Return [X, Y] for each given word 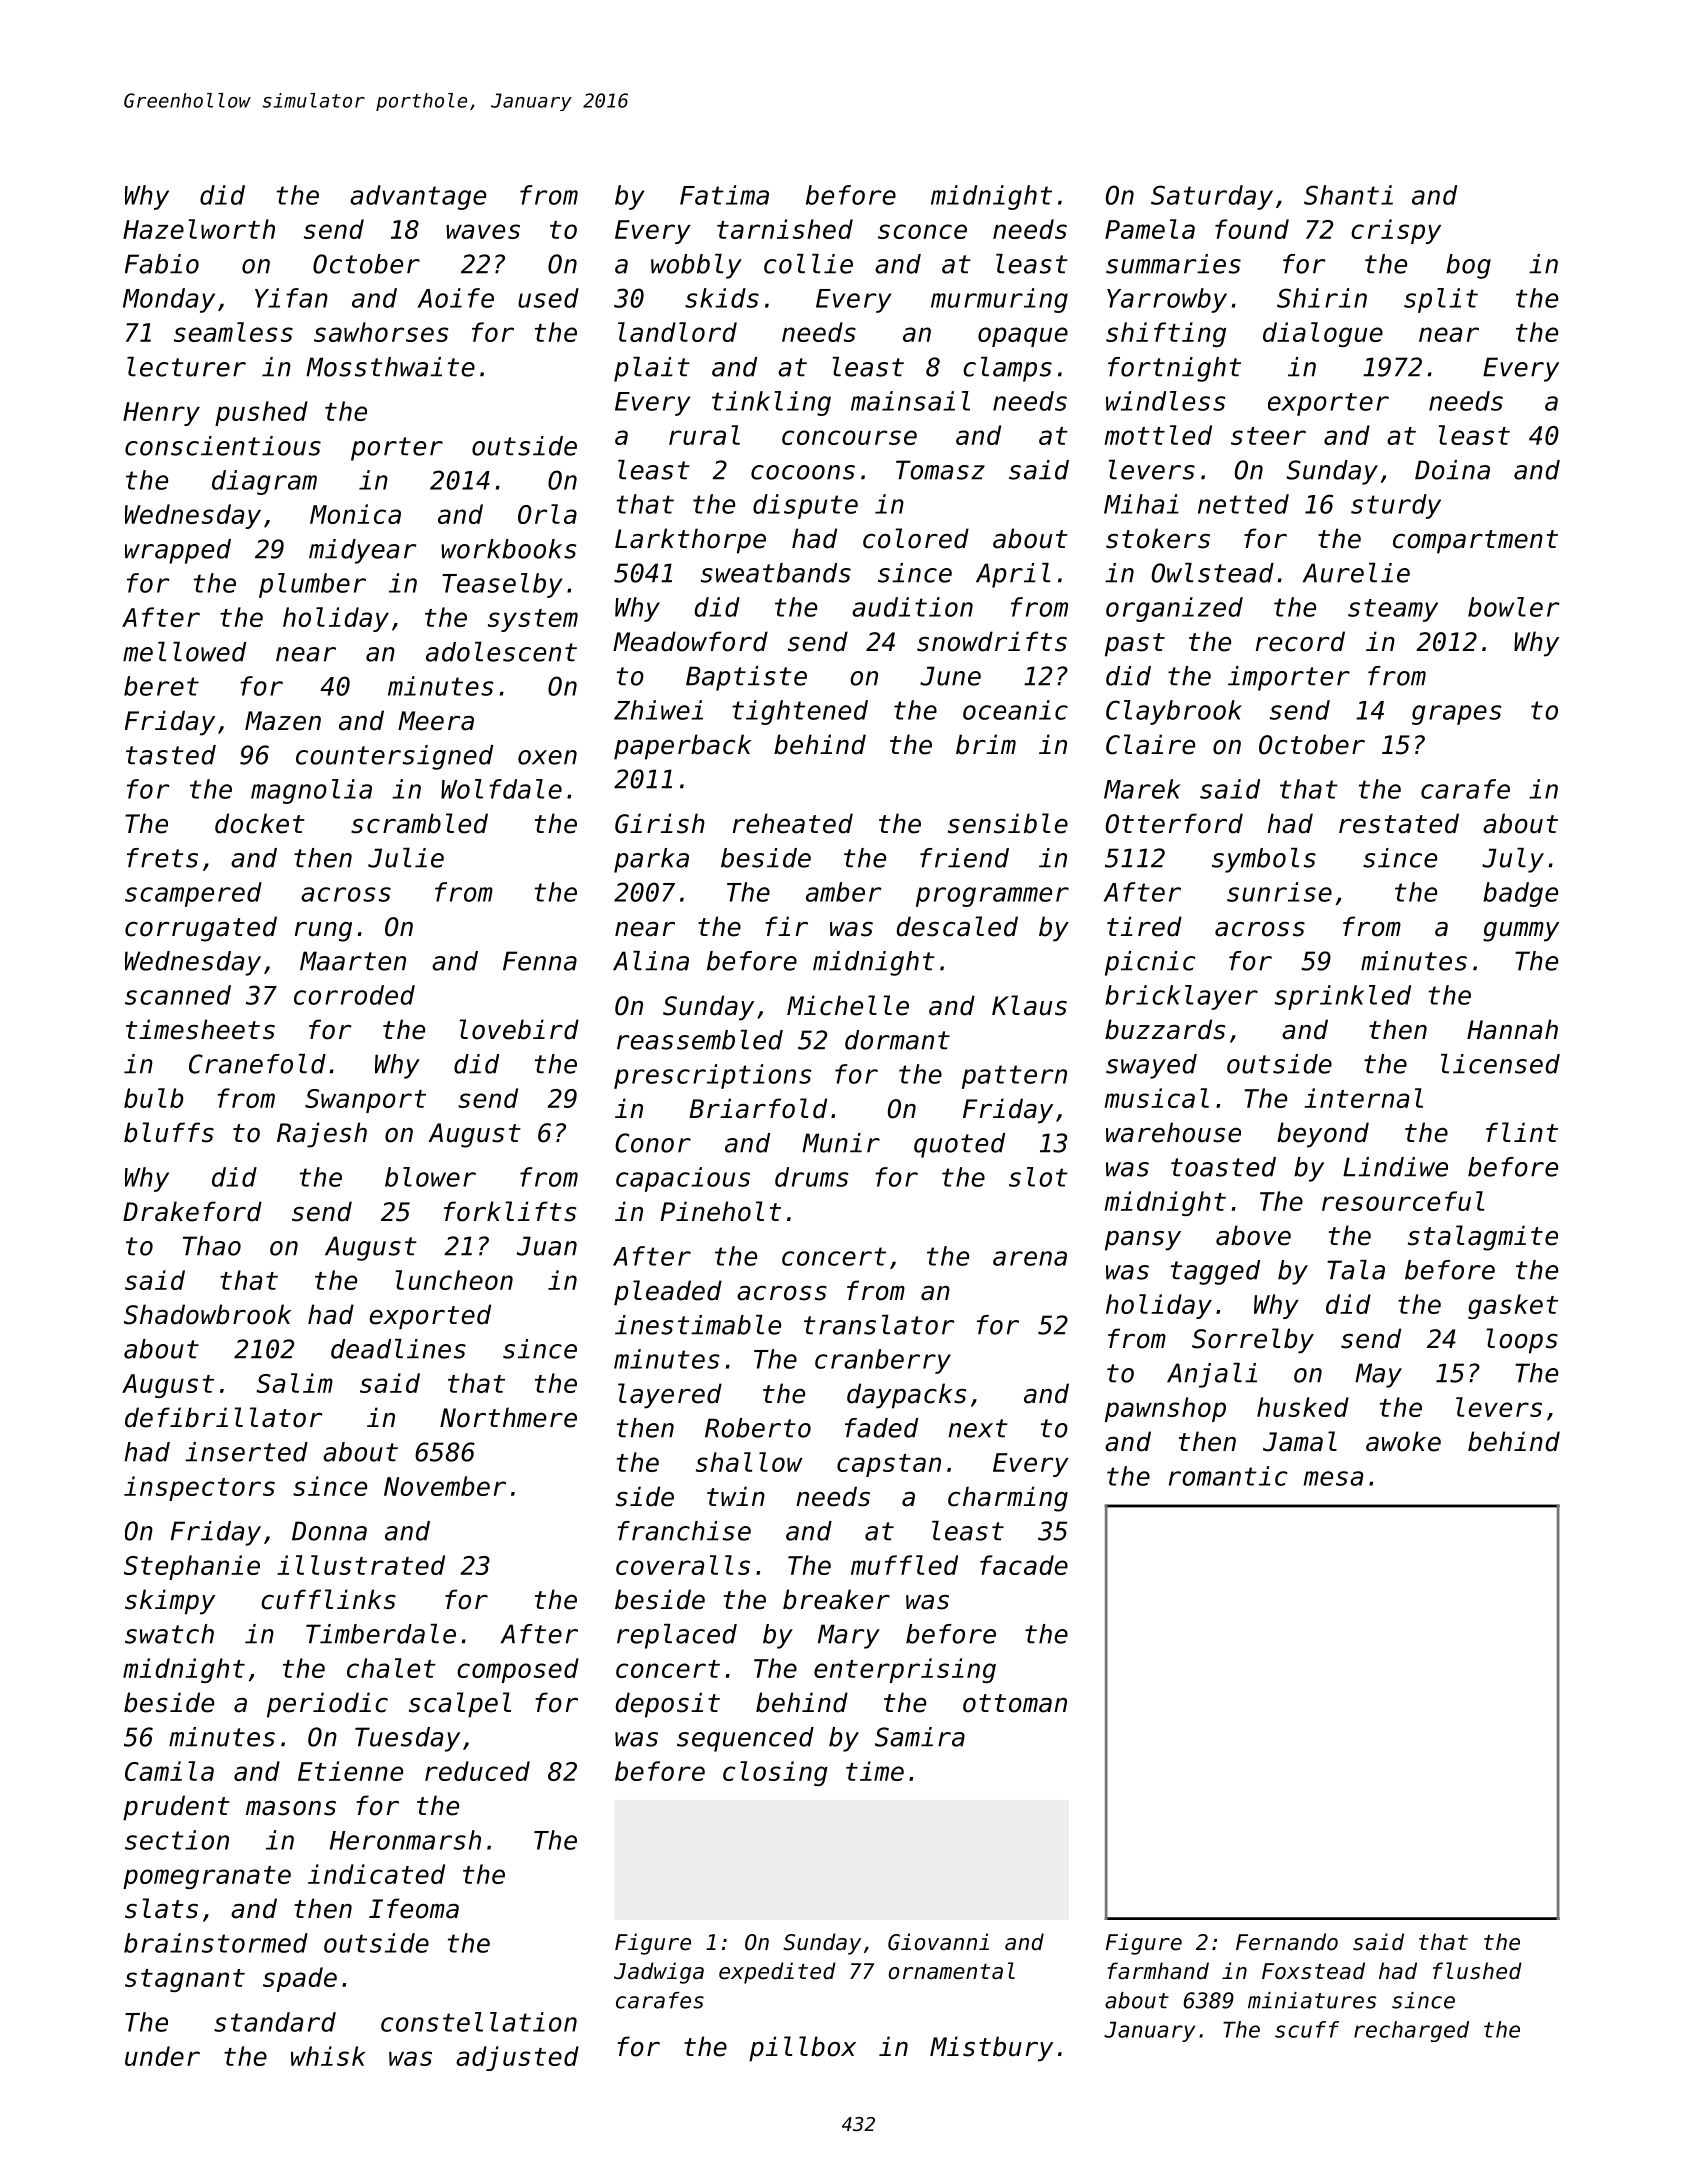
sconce [922, 231]
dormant [897, 1040]
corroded [354, 995]
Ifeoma [414, 1908]
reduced [477, 1771]
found [1252, 229]
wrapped [178, 551]
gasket [1513, 1306]
